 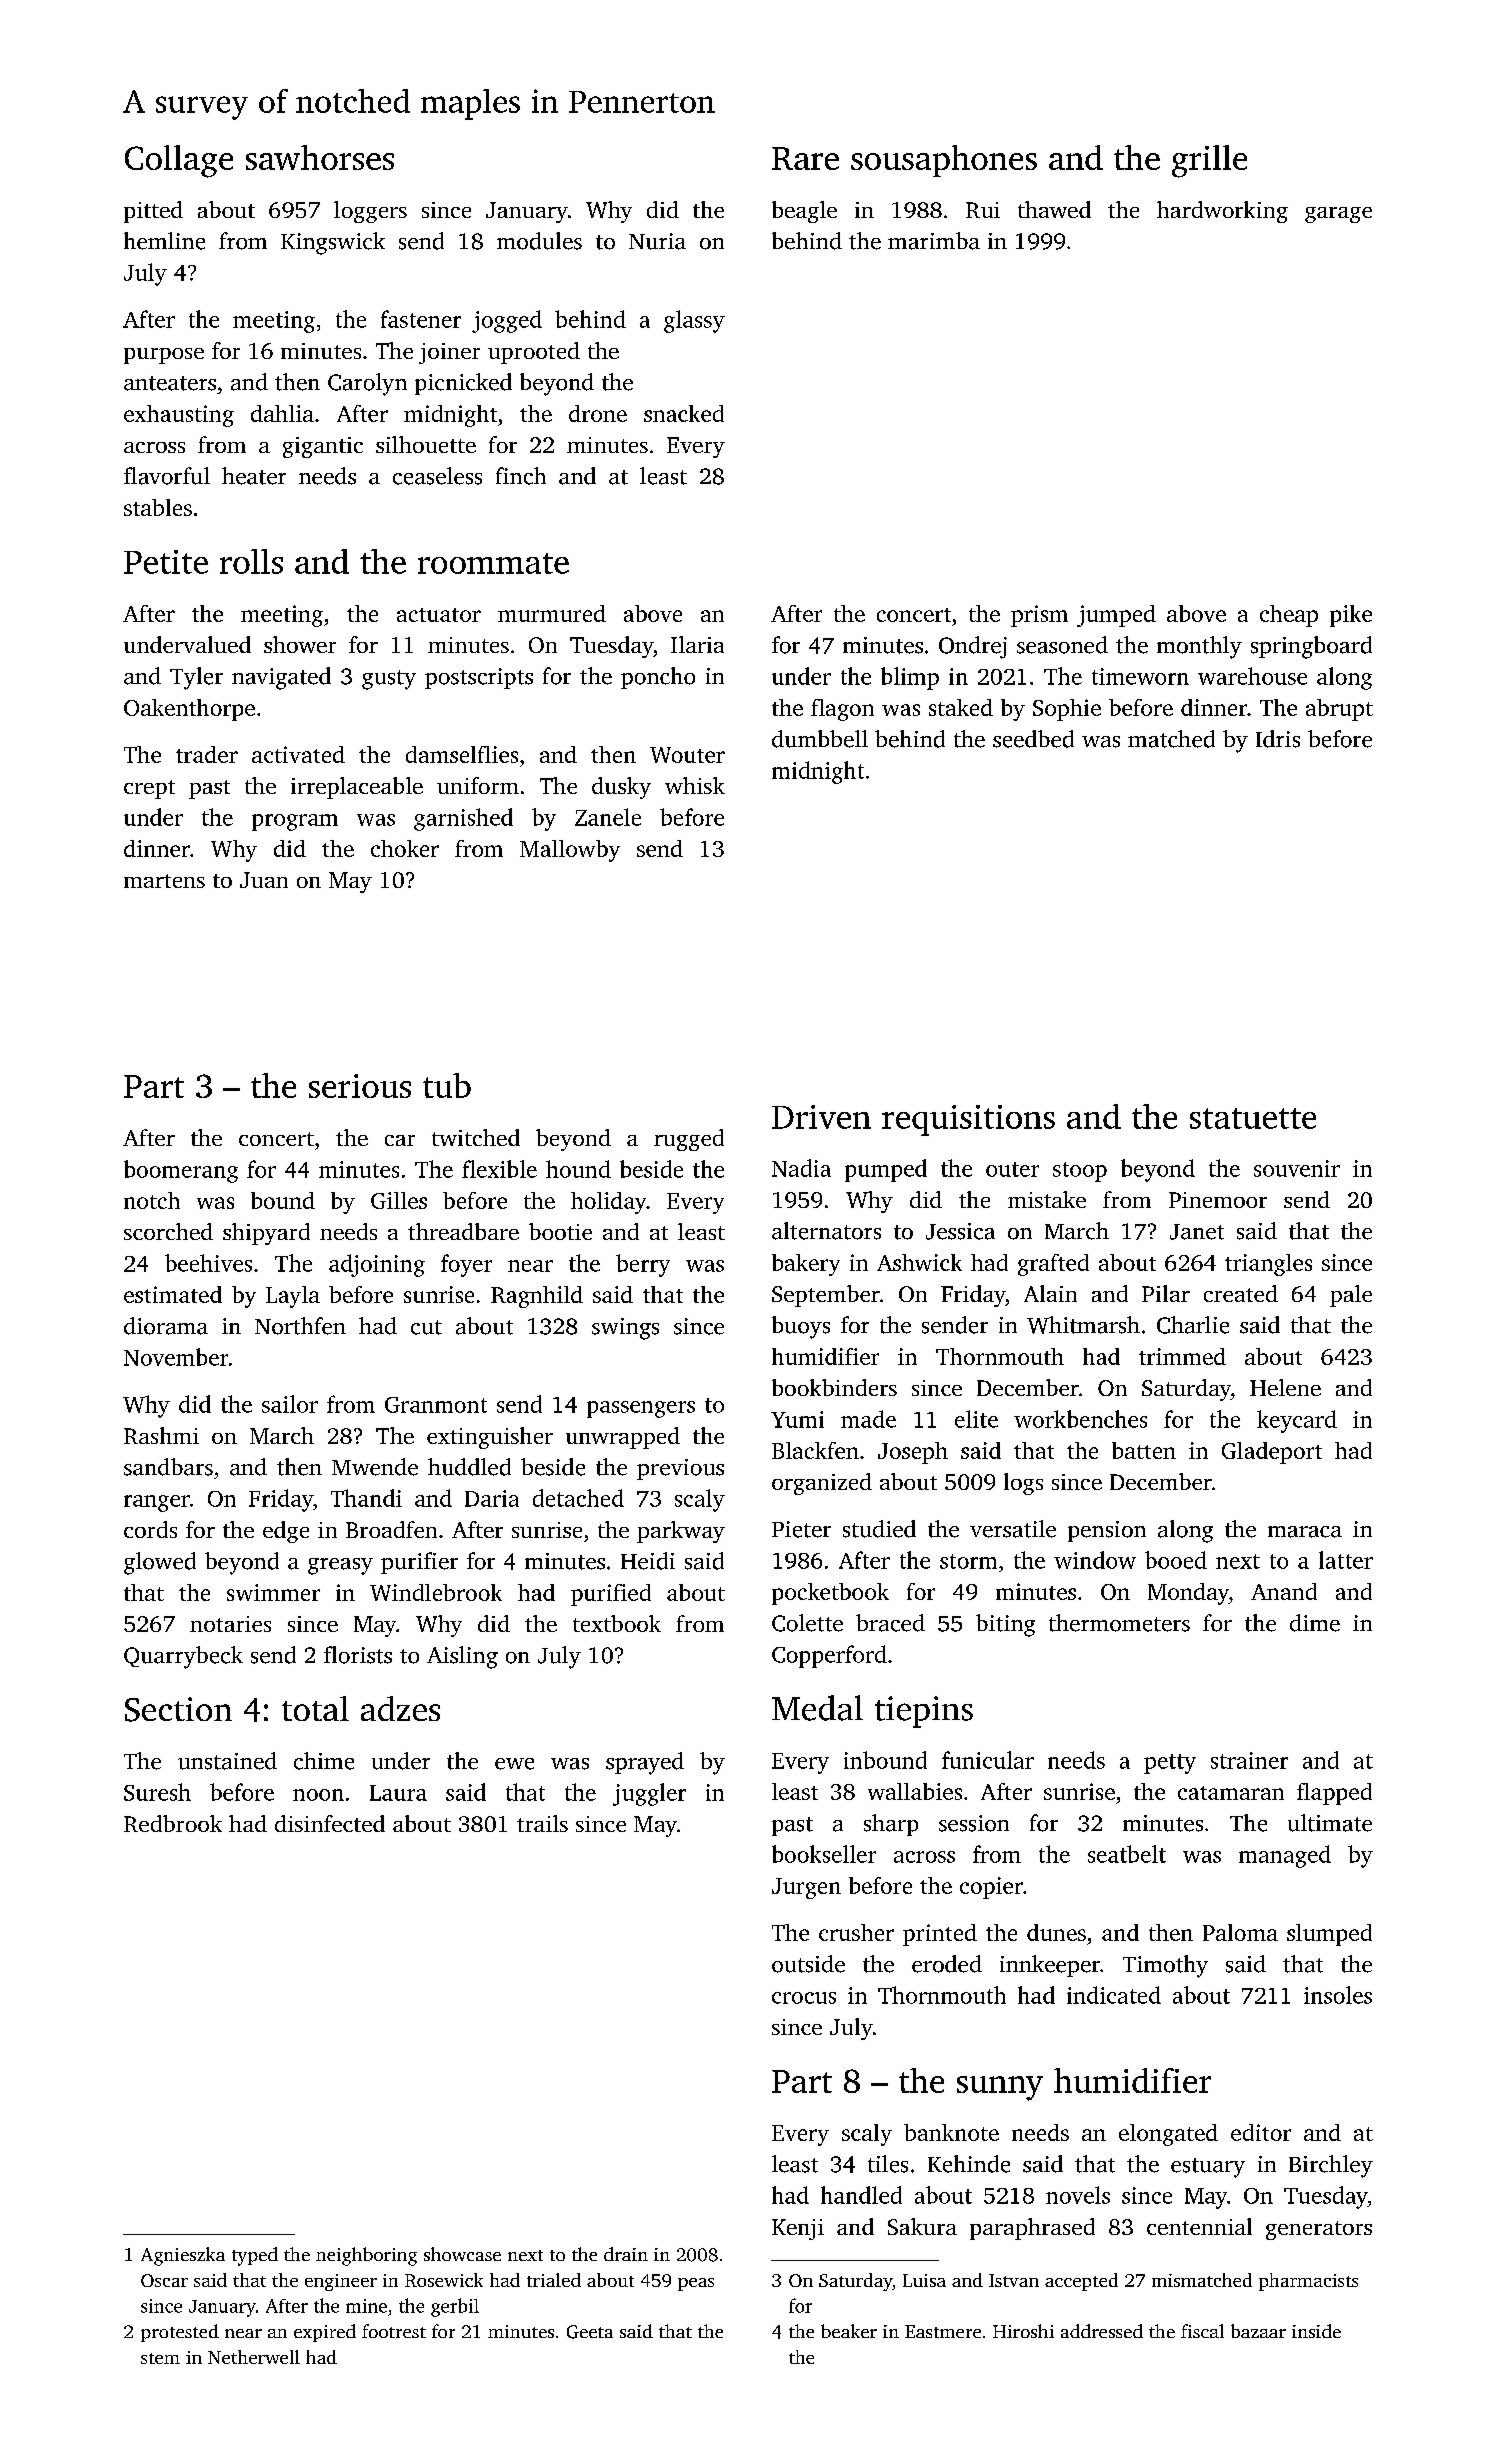 What do you see at coordinates (689, 1140) in the document?
I see `rugged` at bounding box center [689, 1140].
